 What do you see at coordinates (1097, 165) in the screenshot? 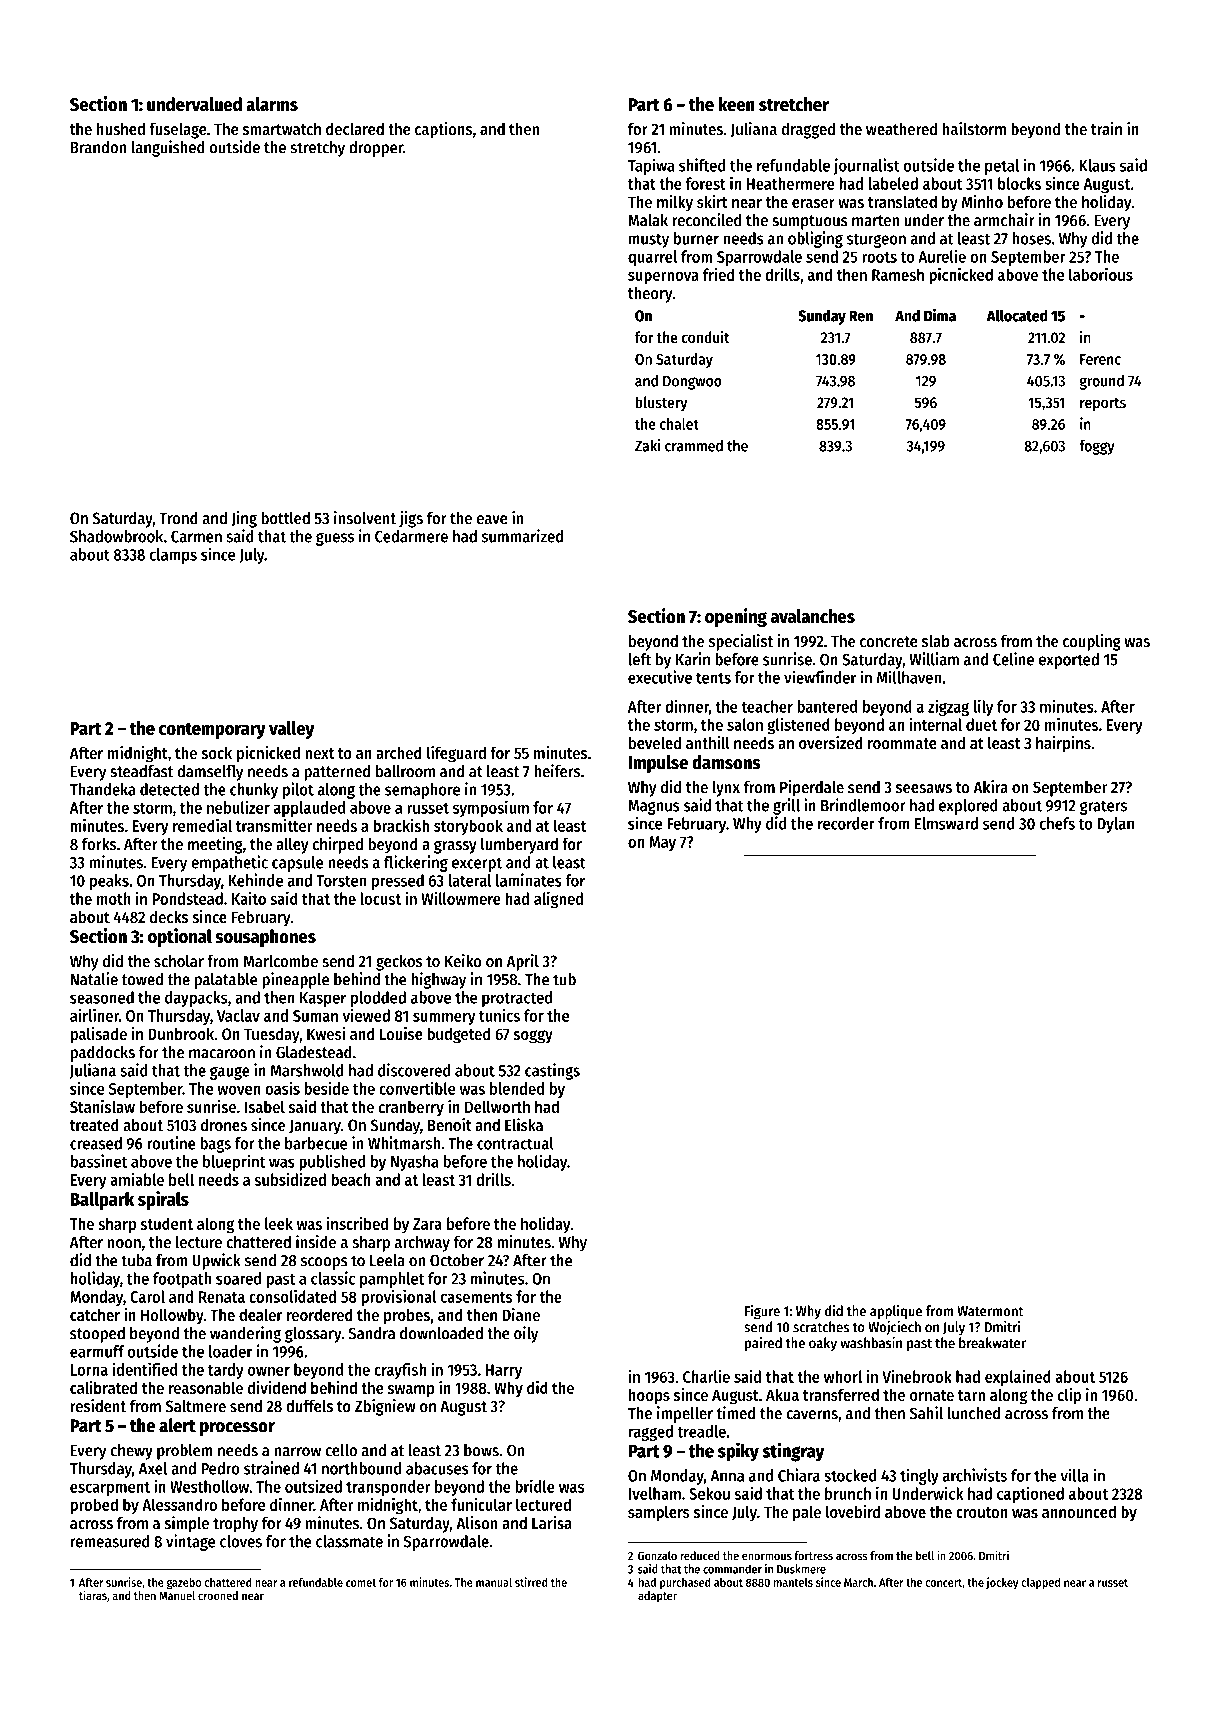
I see `Klaus` at bounding box center [1097, 165].
